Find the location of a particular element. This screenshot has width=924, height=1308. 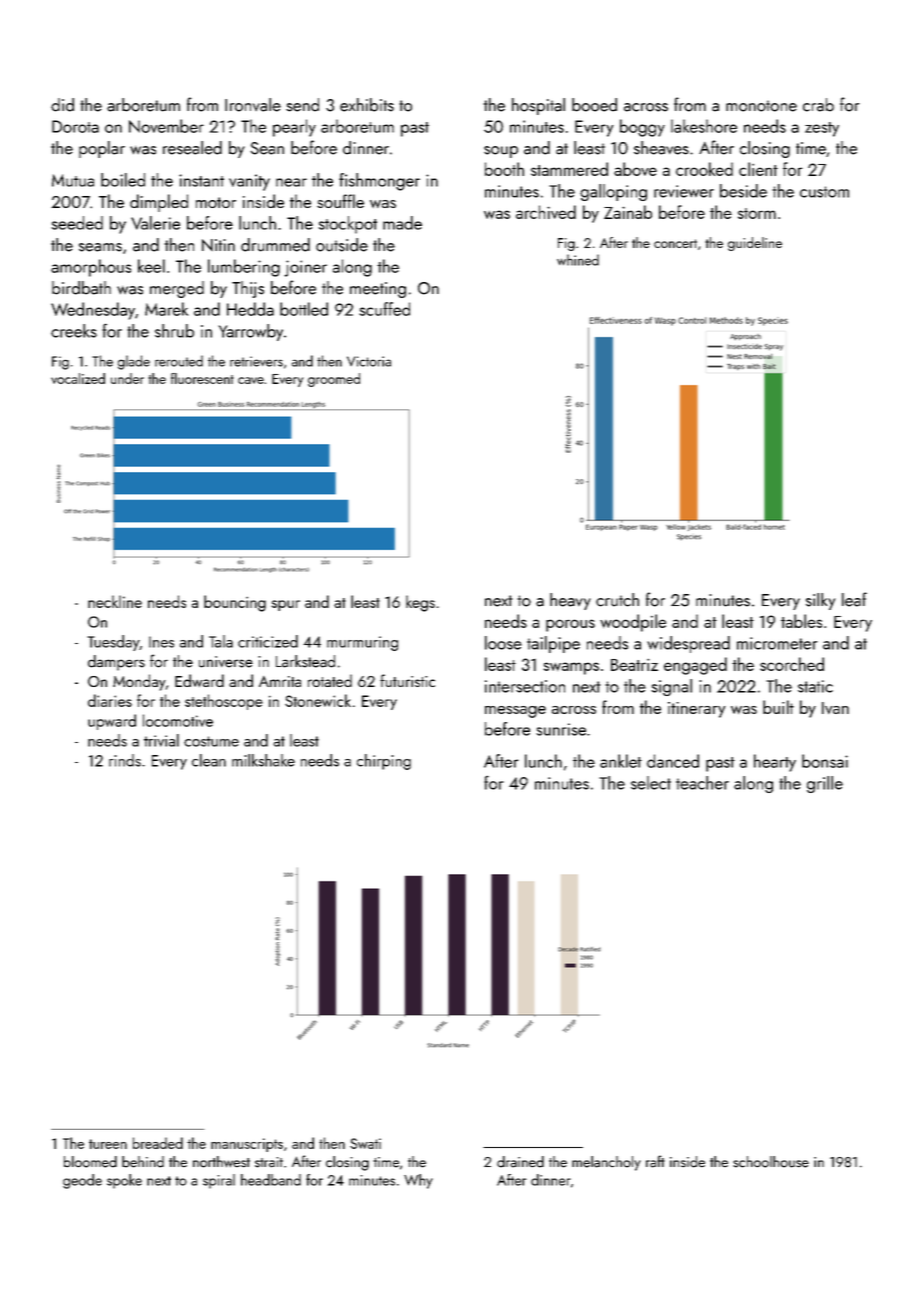

chirping is located at coordinates (384, 762).
